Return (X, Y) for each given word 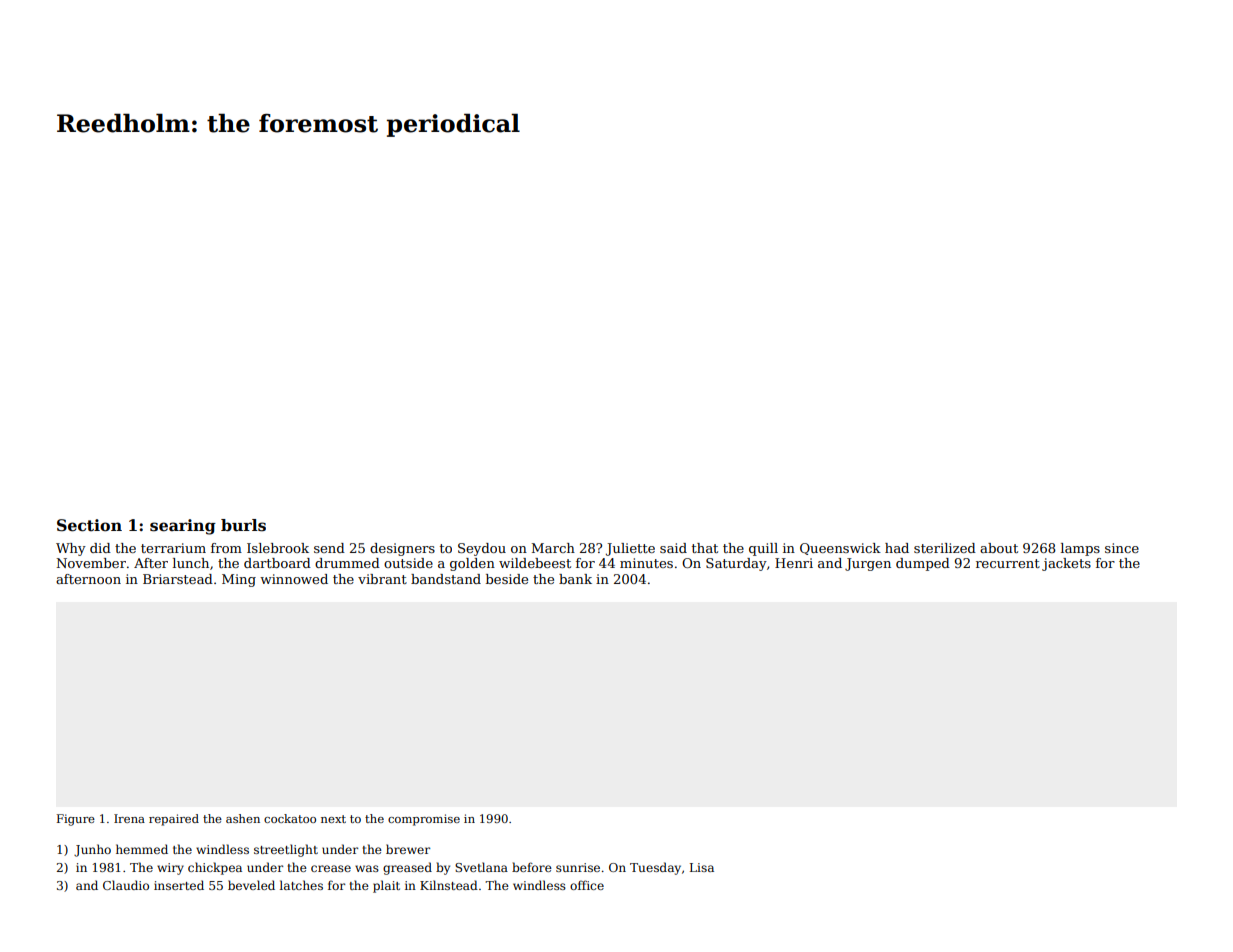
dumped (923, 564)
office (587, 885)
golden (472, 564)
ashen (243, 818)
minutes (646, 563)
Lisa (702, 867)
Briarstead (178, 579)
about (999, 548)
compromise (424, 820)
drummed (347, 563)
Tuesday (655, 868)
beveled (251, 885)
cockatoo (290, 818)
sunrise (578, 867)
